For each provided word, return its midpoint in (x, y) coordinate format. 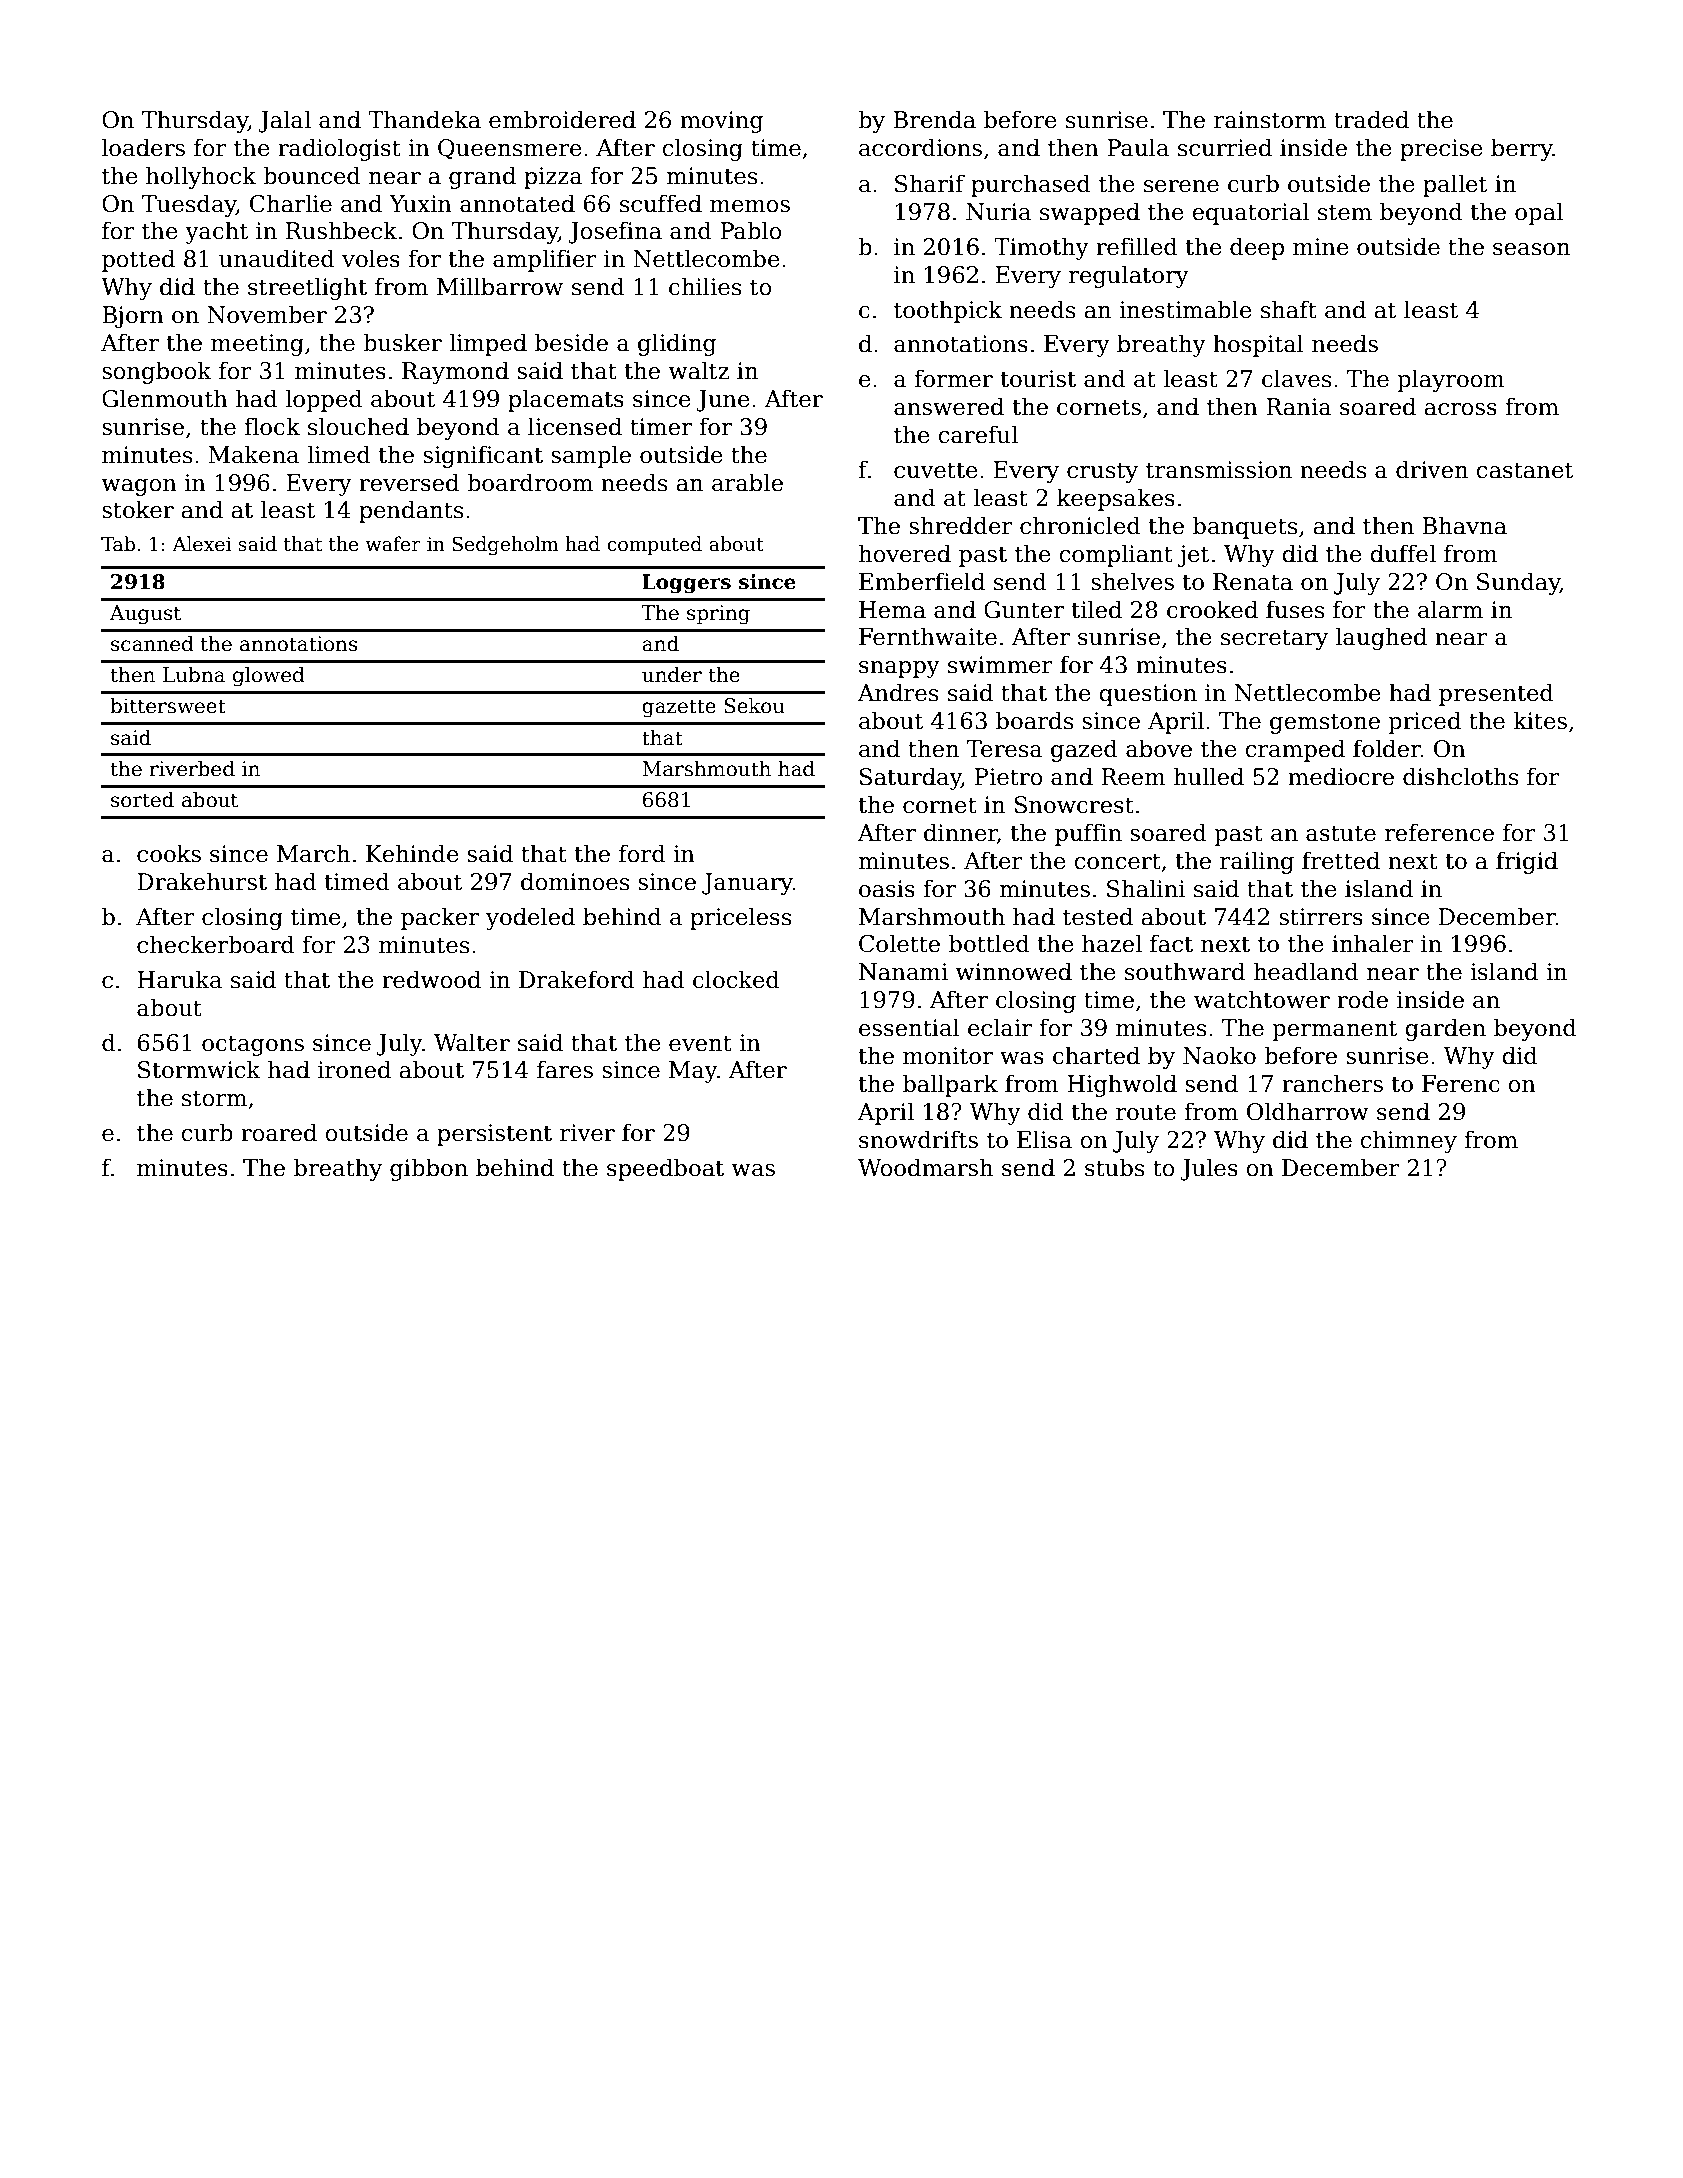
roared (279, 1132)
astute (1341, 833)
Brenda (934, 119)
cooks (169, 853)
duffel (1403, 553)
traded (1371, 119)
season (1531, 249)
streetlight (307, 288)
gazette (679, 708)
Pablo (751, 230)
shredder (961, 525)
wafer (393, 544)
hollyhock (201, 177)
